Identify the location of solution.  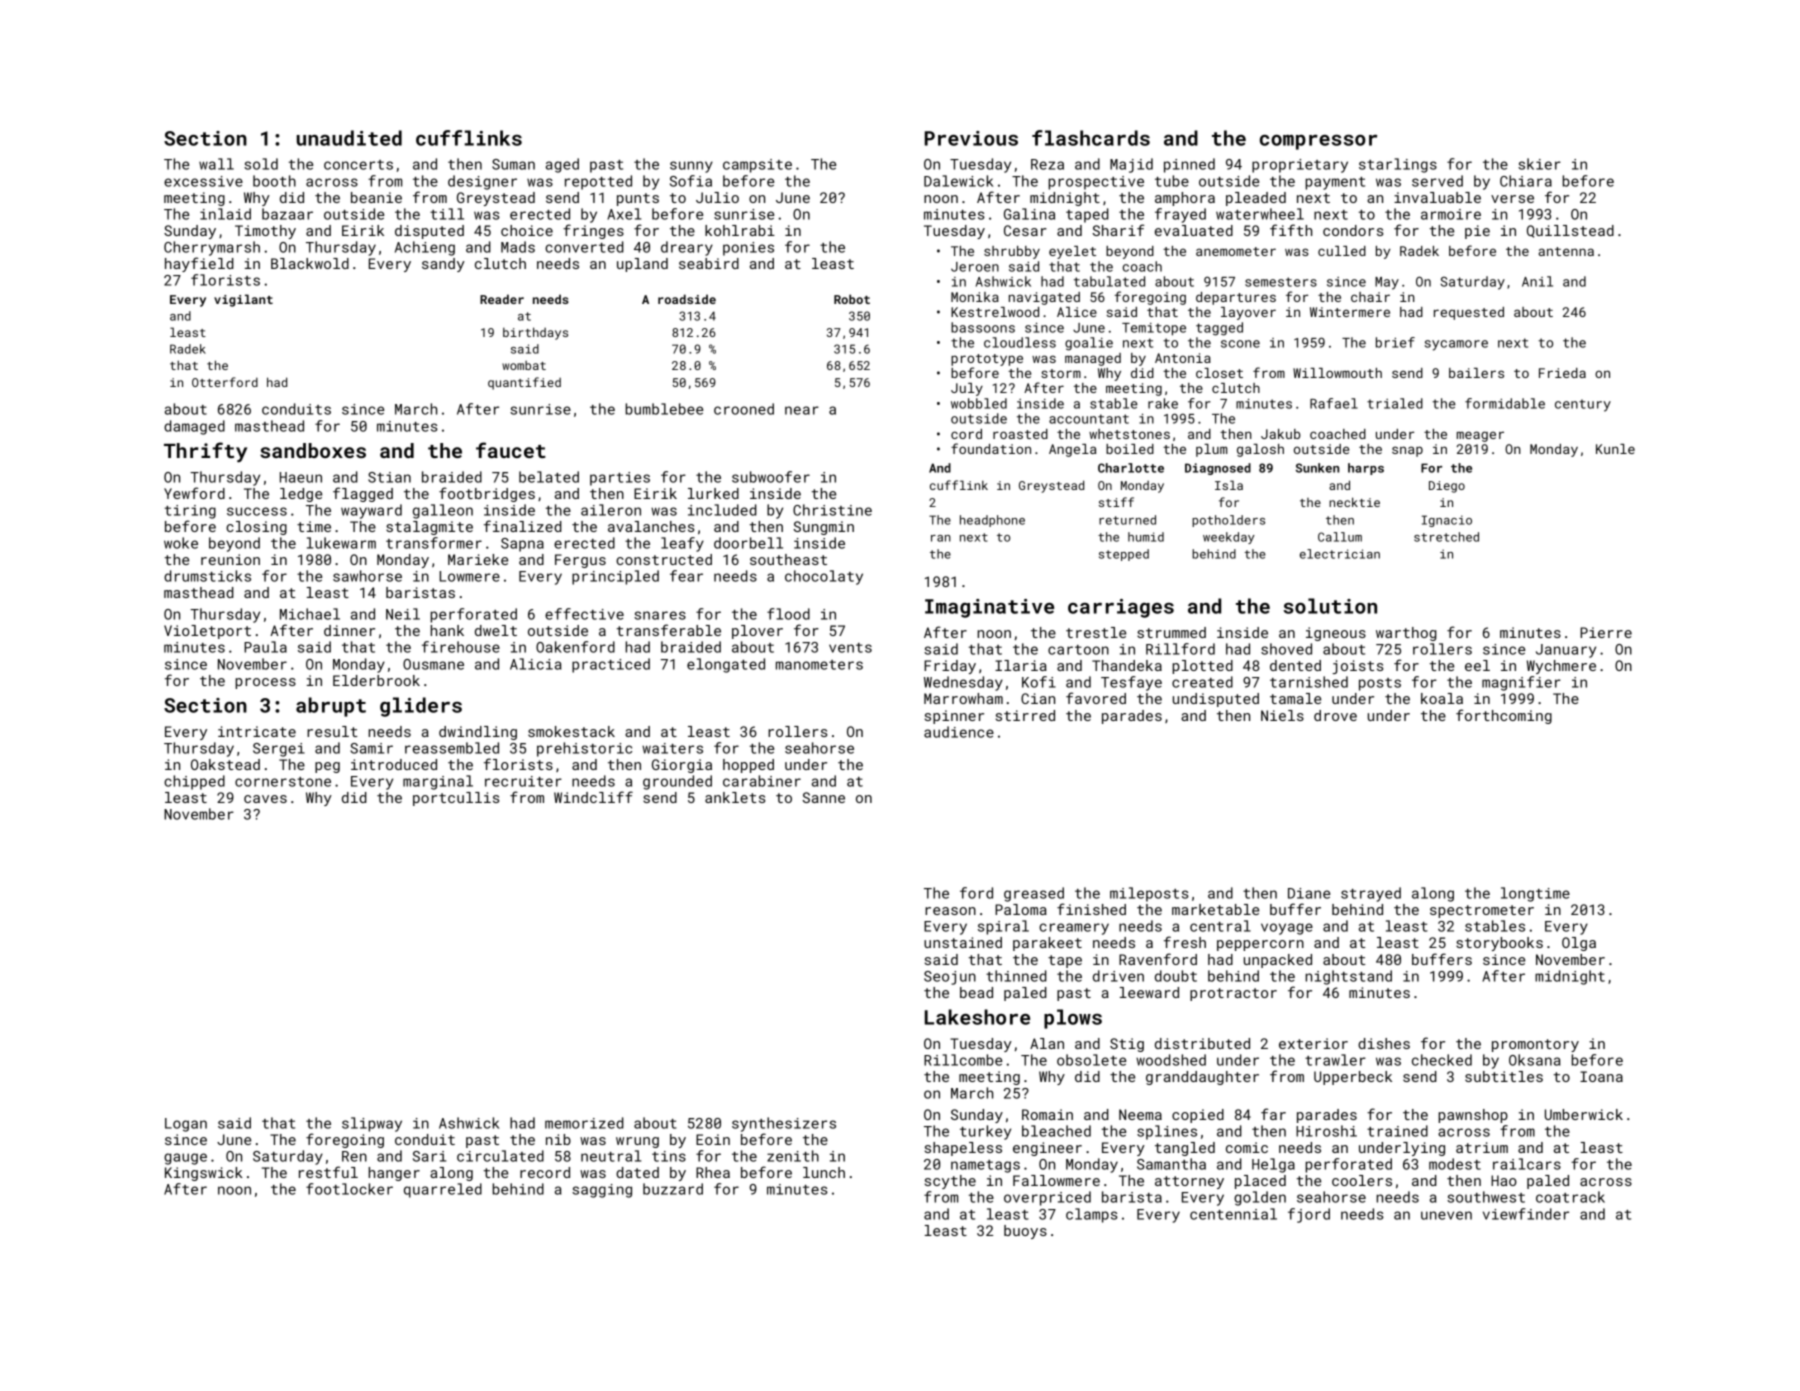
(1330, 606).
